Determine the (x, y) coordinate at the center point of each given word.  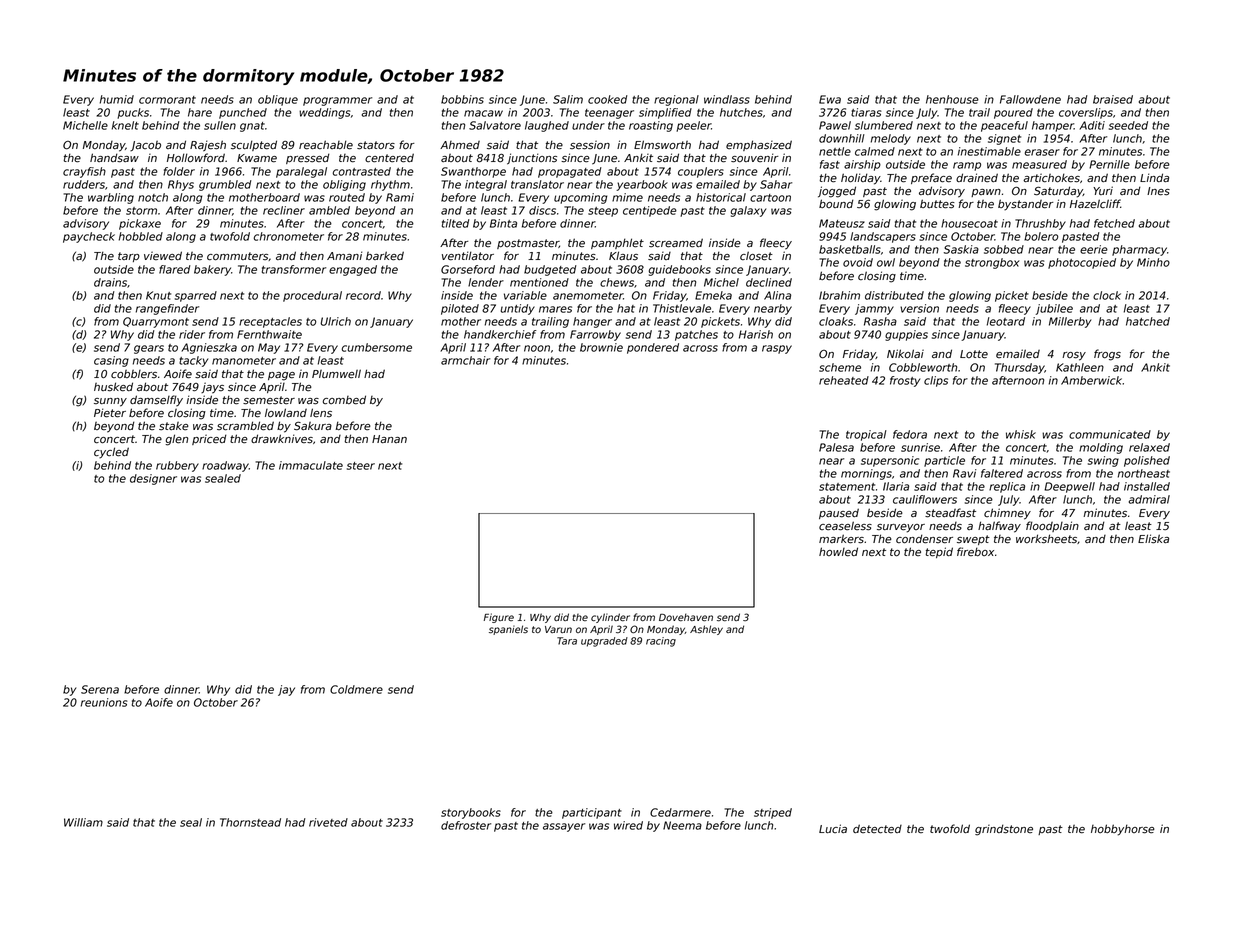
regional (676, 100)
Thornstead (250, 822)
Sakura (313, 426)
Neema (682, 825)
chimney (1007, 514)
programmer (337, 101)
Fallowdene (1030, 99)
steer (361, 466)
